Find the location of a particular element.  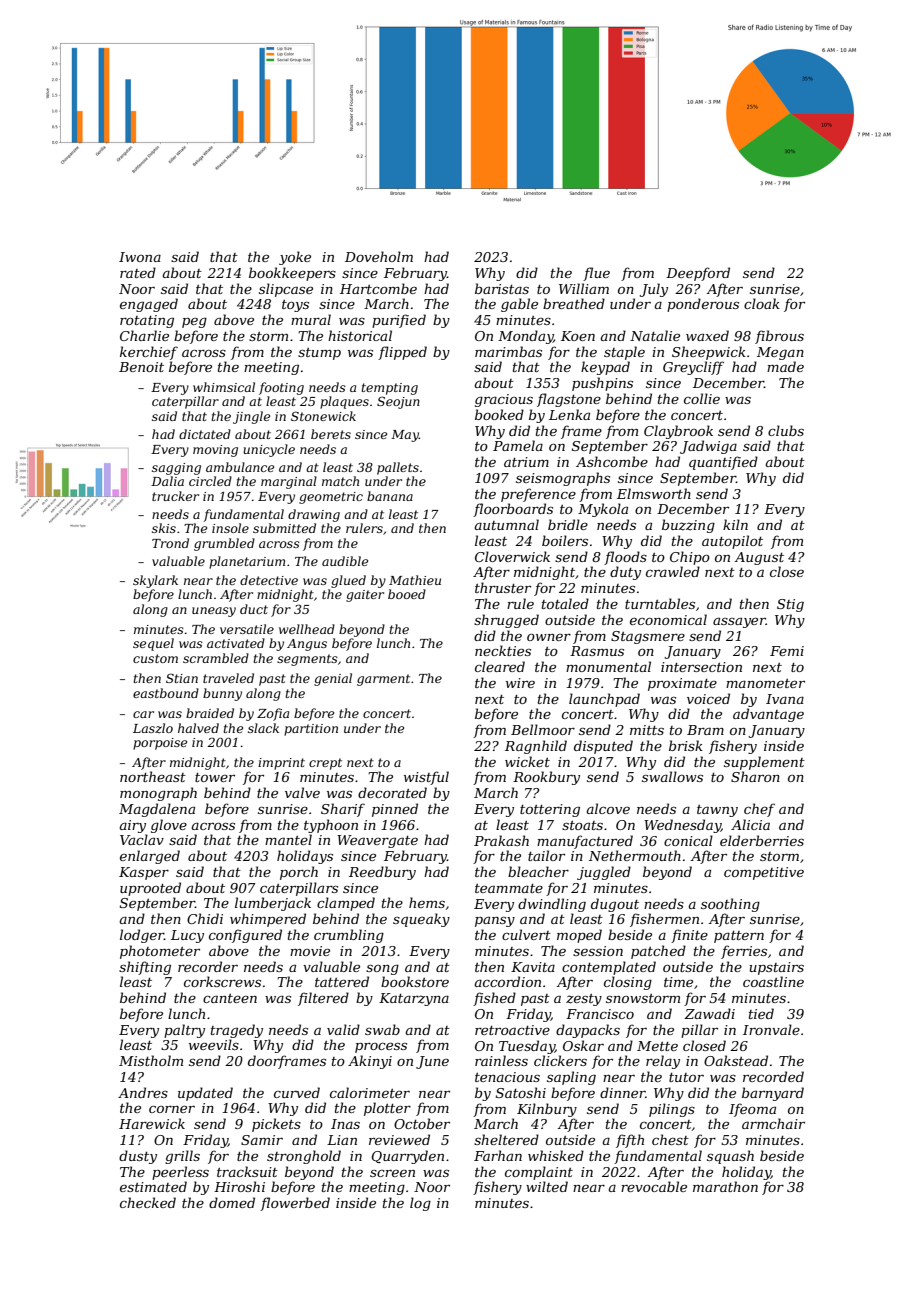

pallets is located at coordinates (398, 468).
